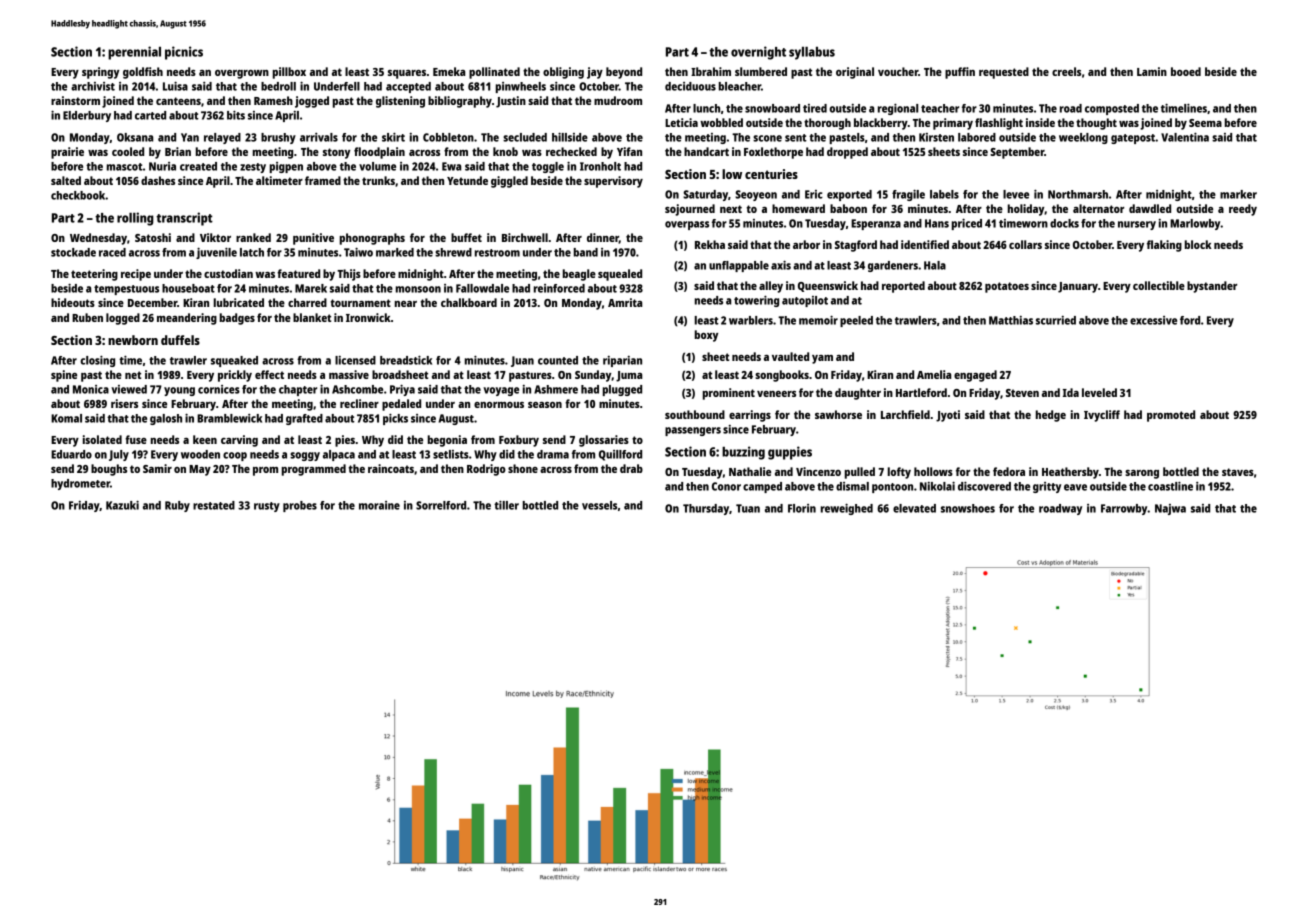 This image has height=924, width=1308. What do you see at coordinates (1153, 320) in the image?
I see `excessive` at bounding box center [1153, 320].
